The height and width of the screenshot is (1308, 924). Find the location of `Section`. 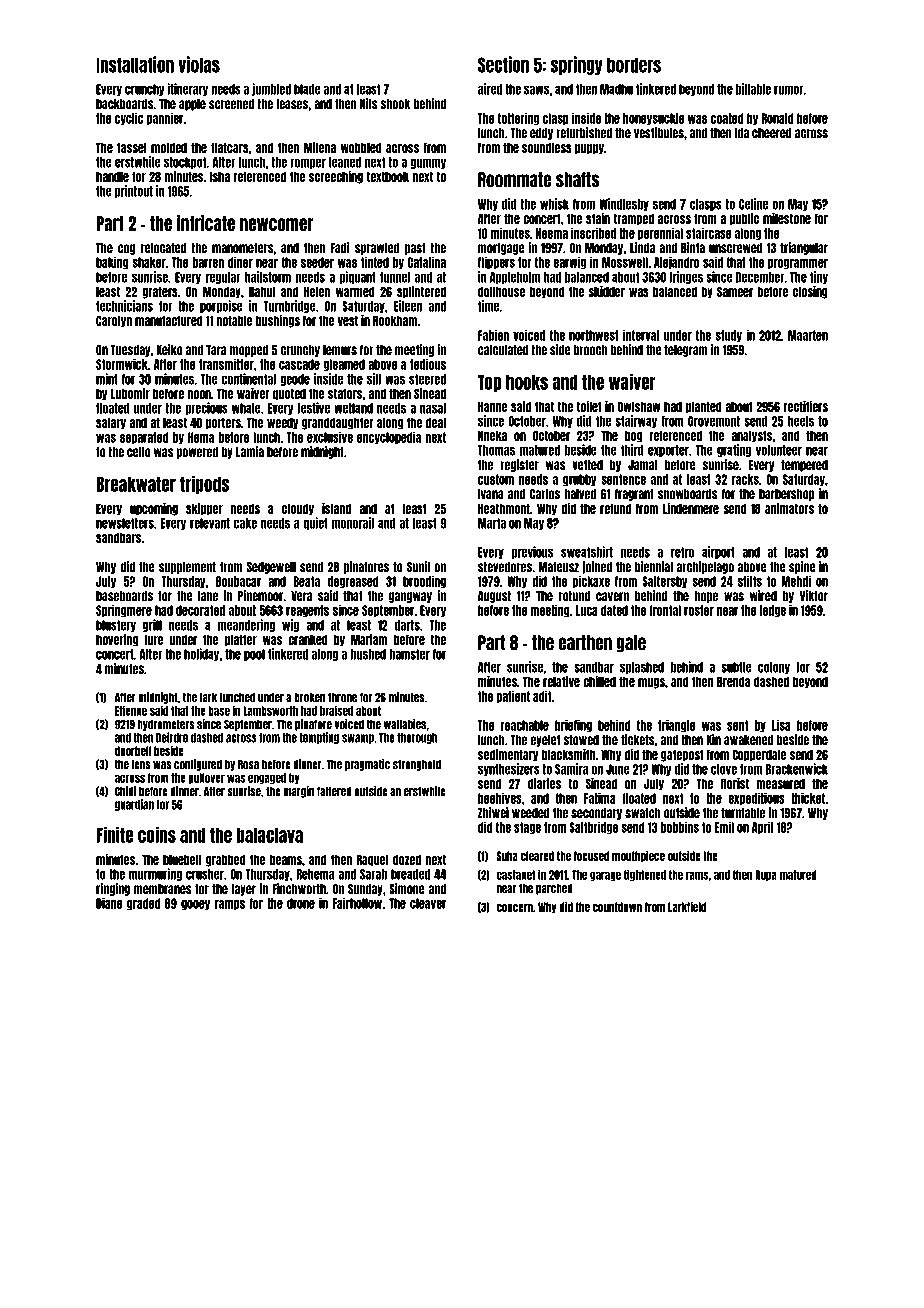

Section is located at coordinates (503, 64).
